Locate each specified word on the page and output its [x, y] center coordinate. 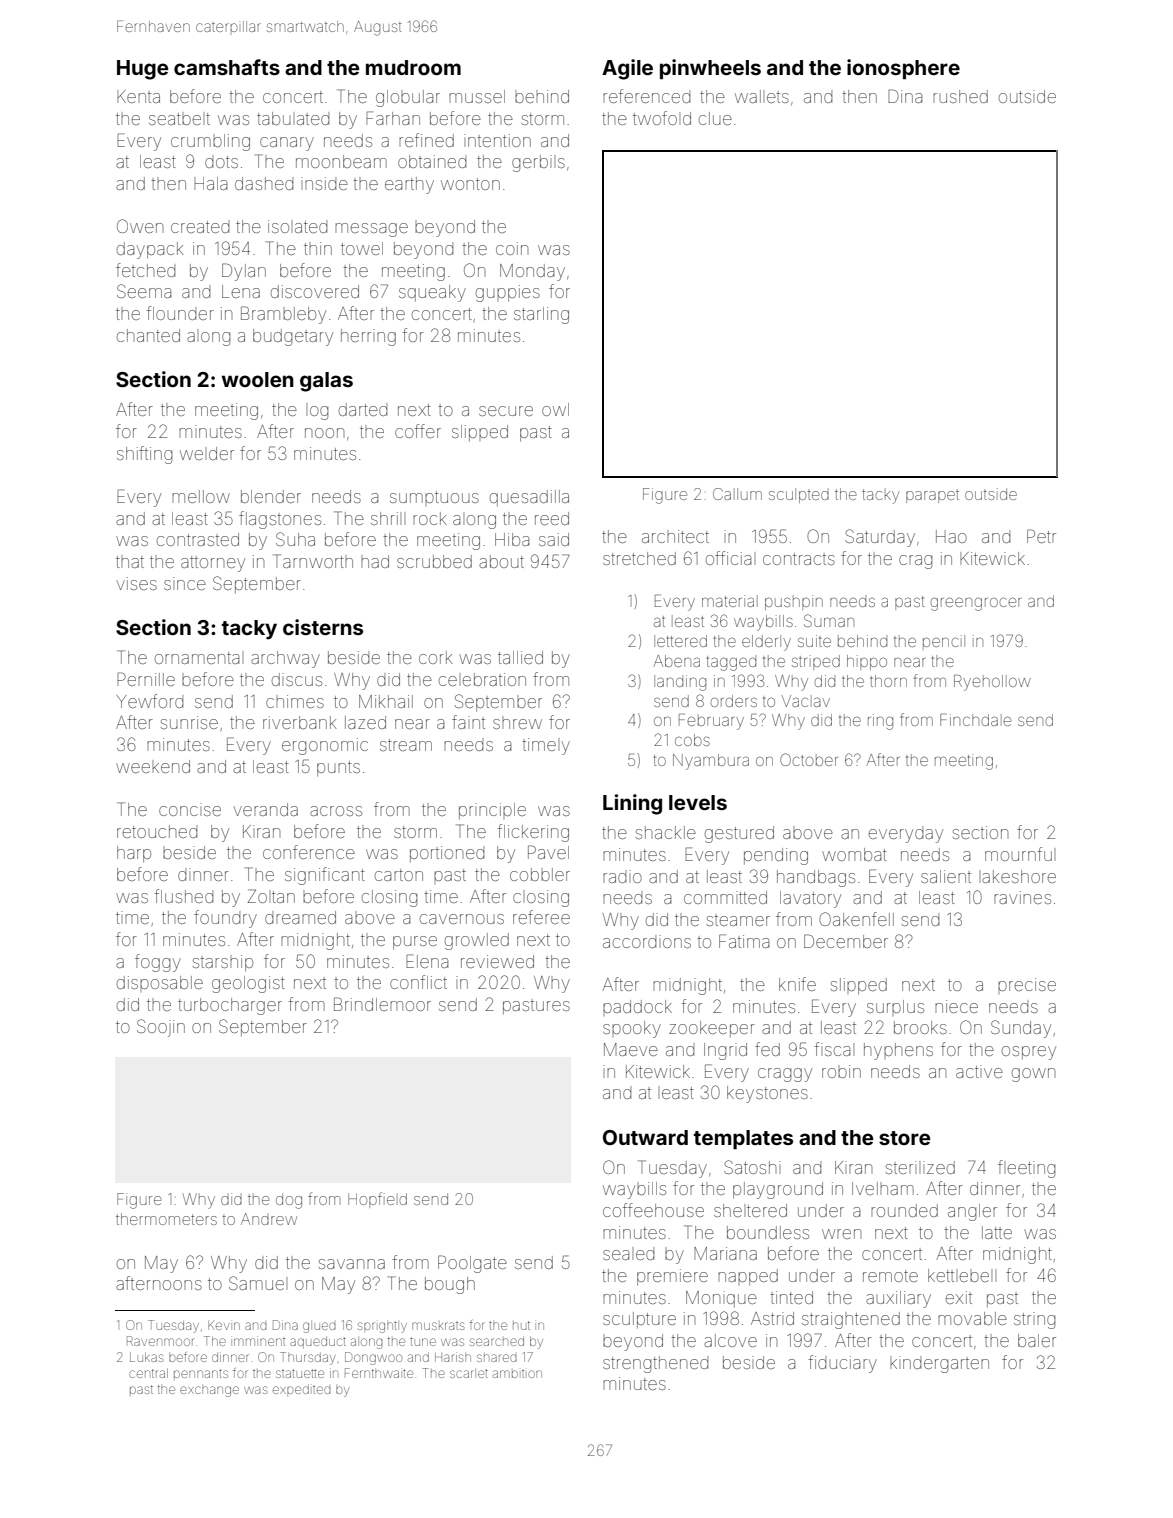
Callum [737, 494]
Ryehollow [992, 683]
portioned [447, 854]
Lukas [146, 1357]
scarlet [469, 1373]
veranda [266, 809]
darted [363, 409]
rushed [960, 96]
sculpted [799, 495]
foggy [158, 963]
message [371, 230]
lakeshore [1019, 876]
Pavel [548, 852]
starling [541, 315]
